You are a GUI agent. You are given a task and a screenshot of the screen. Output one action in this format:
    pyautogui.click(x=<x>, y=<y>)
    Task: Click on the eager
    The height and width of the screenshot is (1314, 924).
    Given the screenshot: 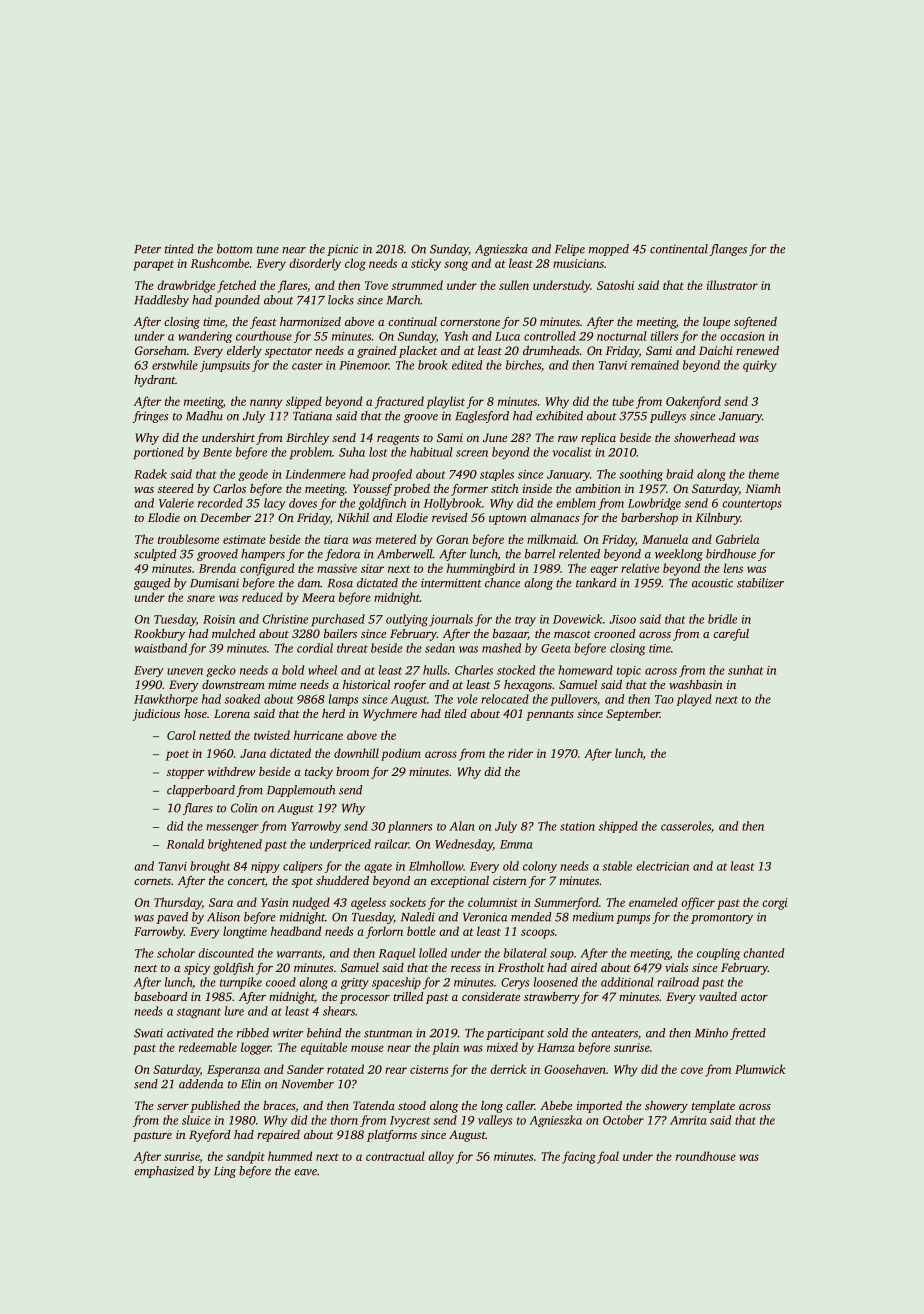 What is the action you would take?
    pyautogui.click(x=604, y=571)
